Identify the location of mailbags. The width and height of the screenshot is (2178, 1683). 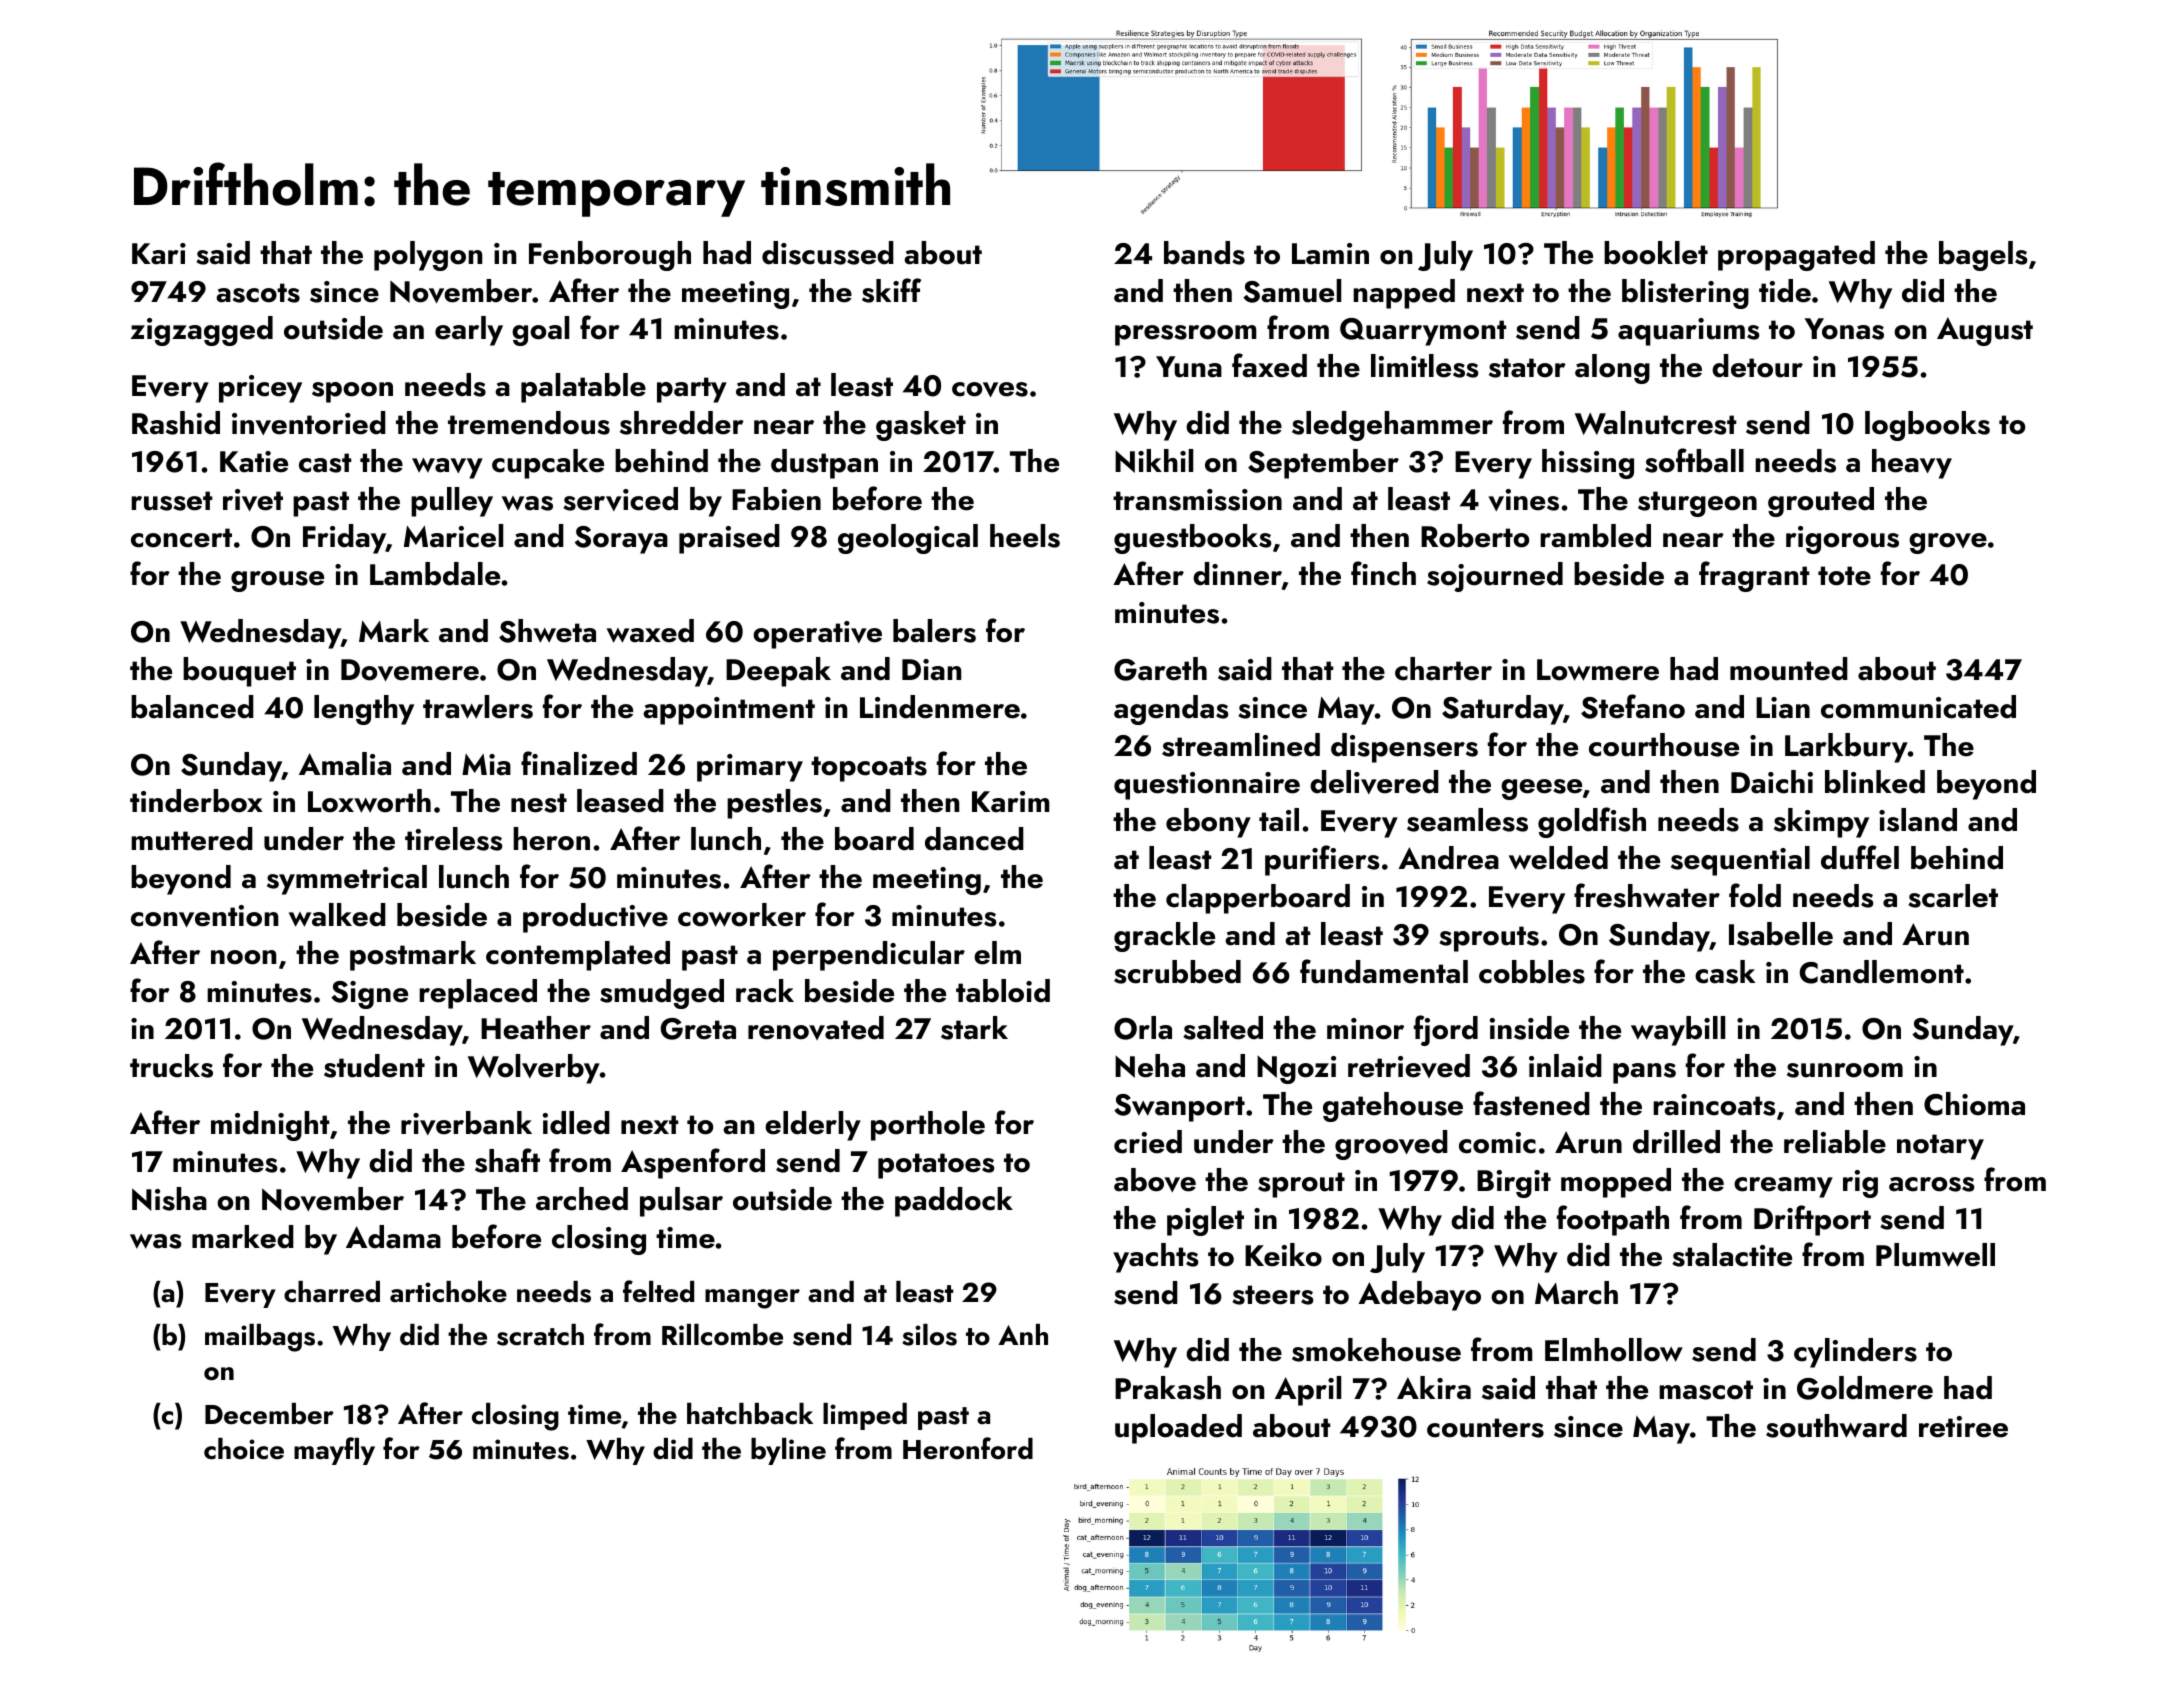
(260, 1338).
